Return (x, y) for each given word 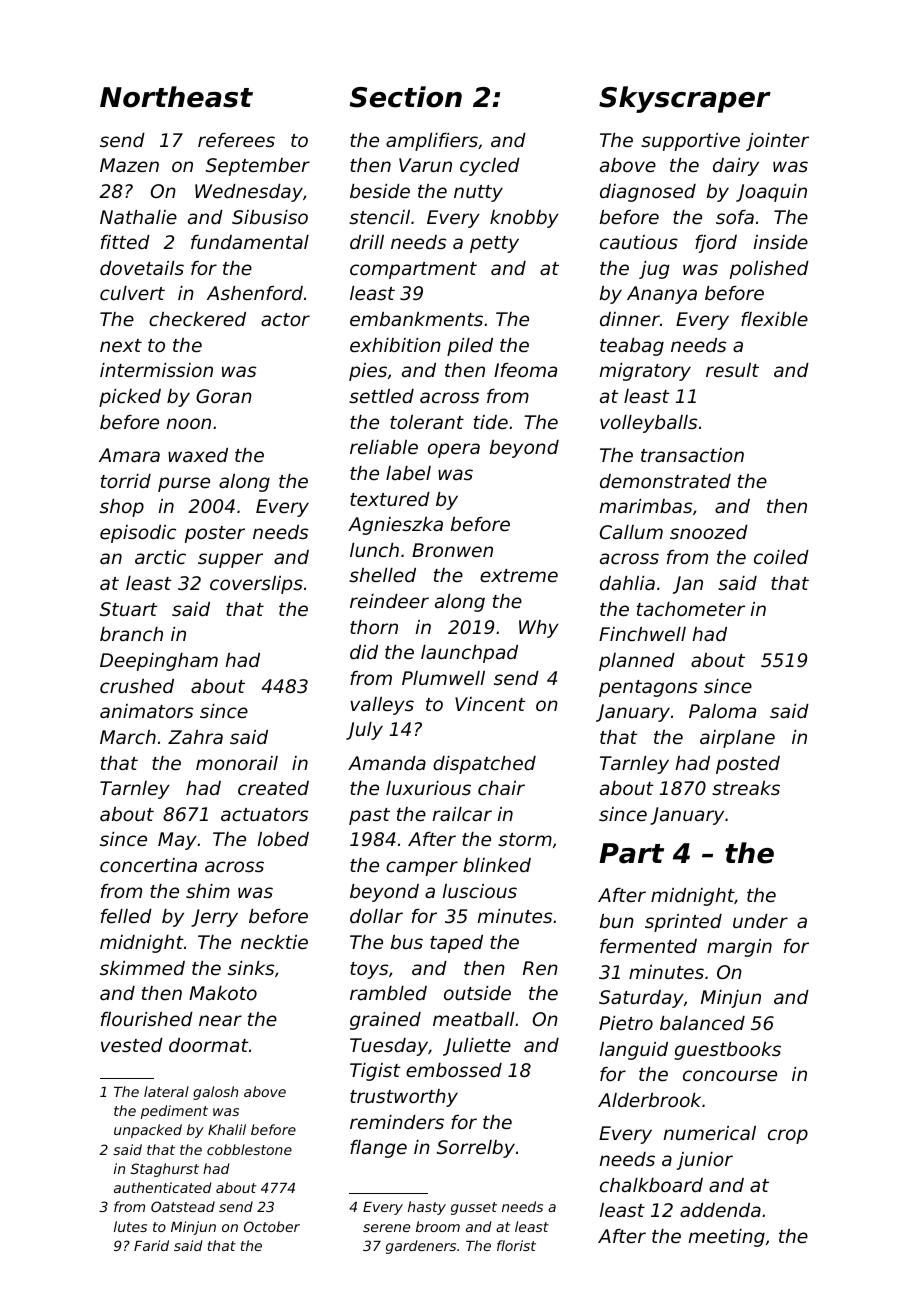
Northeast (176, 97)
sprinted (683, 923)
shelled (382, 575)
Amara (129, 455)
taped (456, 944)
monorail (237, 763)
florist (516, 1245)
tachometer (691, 609)
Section (405, 97)
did (364, 652)
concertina (148, 865)
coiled (781, 557)
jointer (777, 142)
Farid (151, 1245)
